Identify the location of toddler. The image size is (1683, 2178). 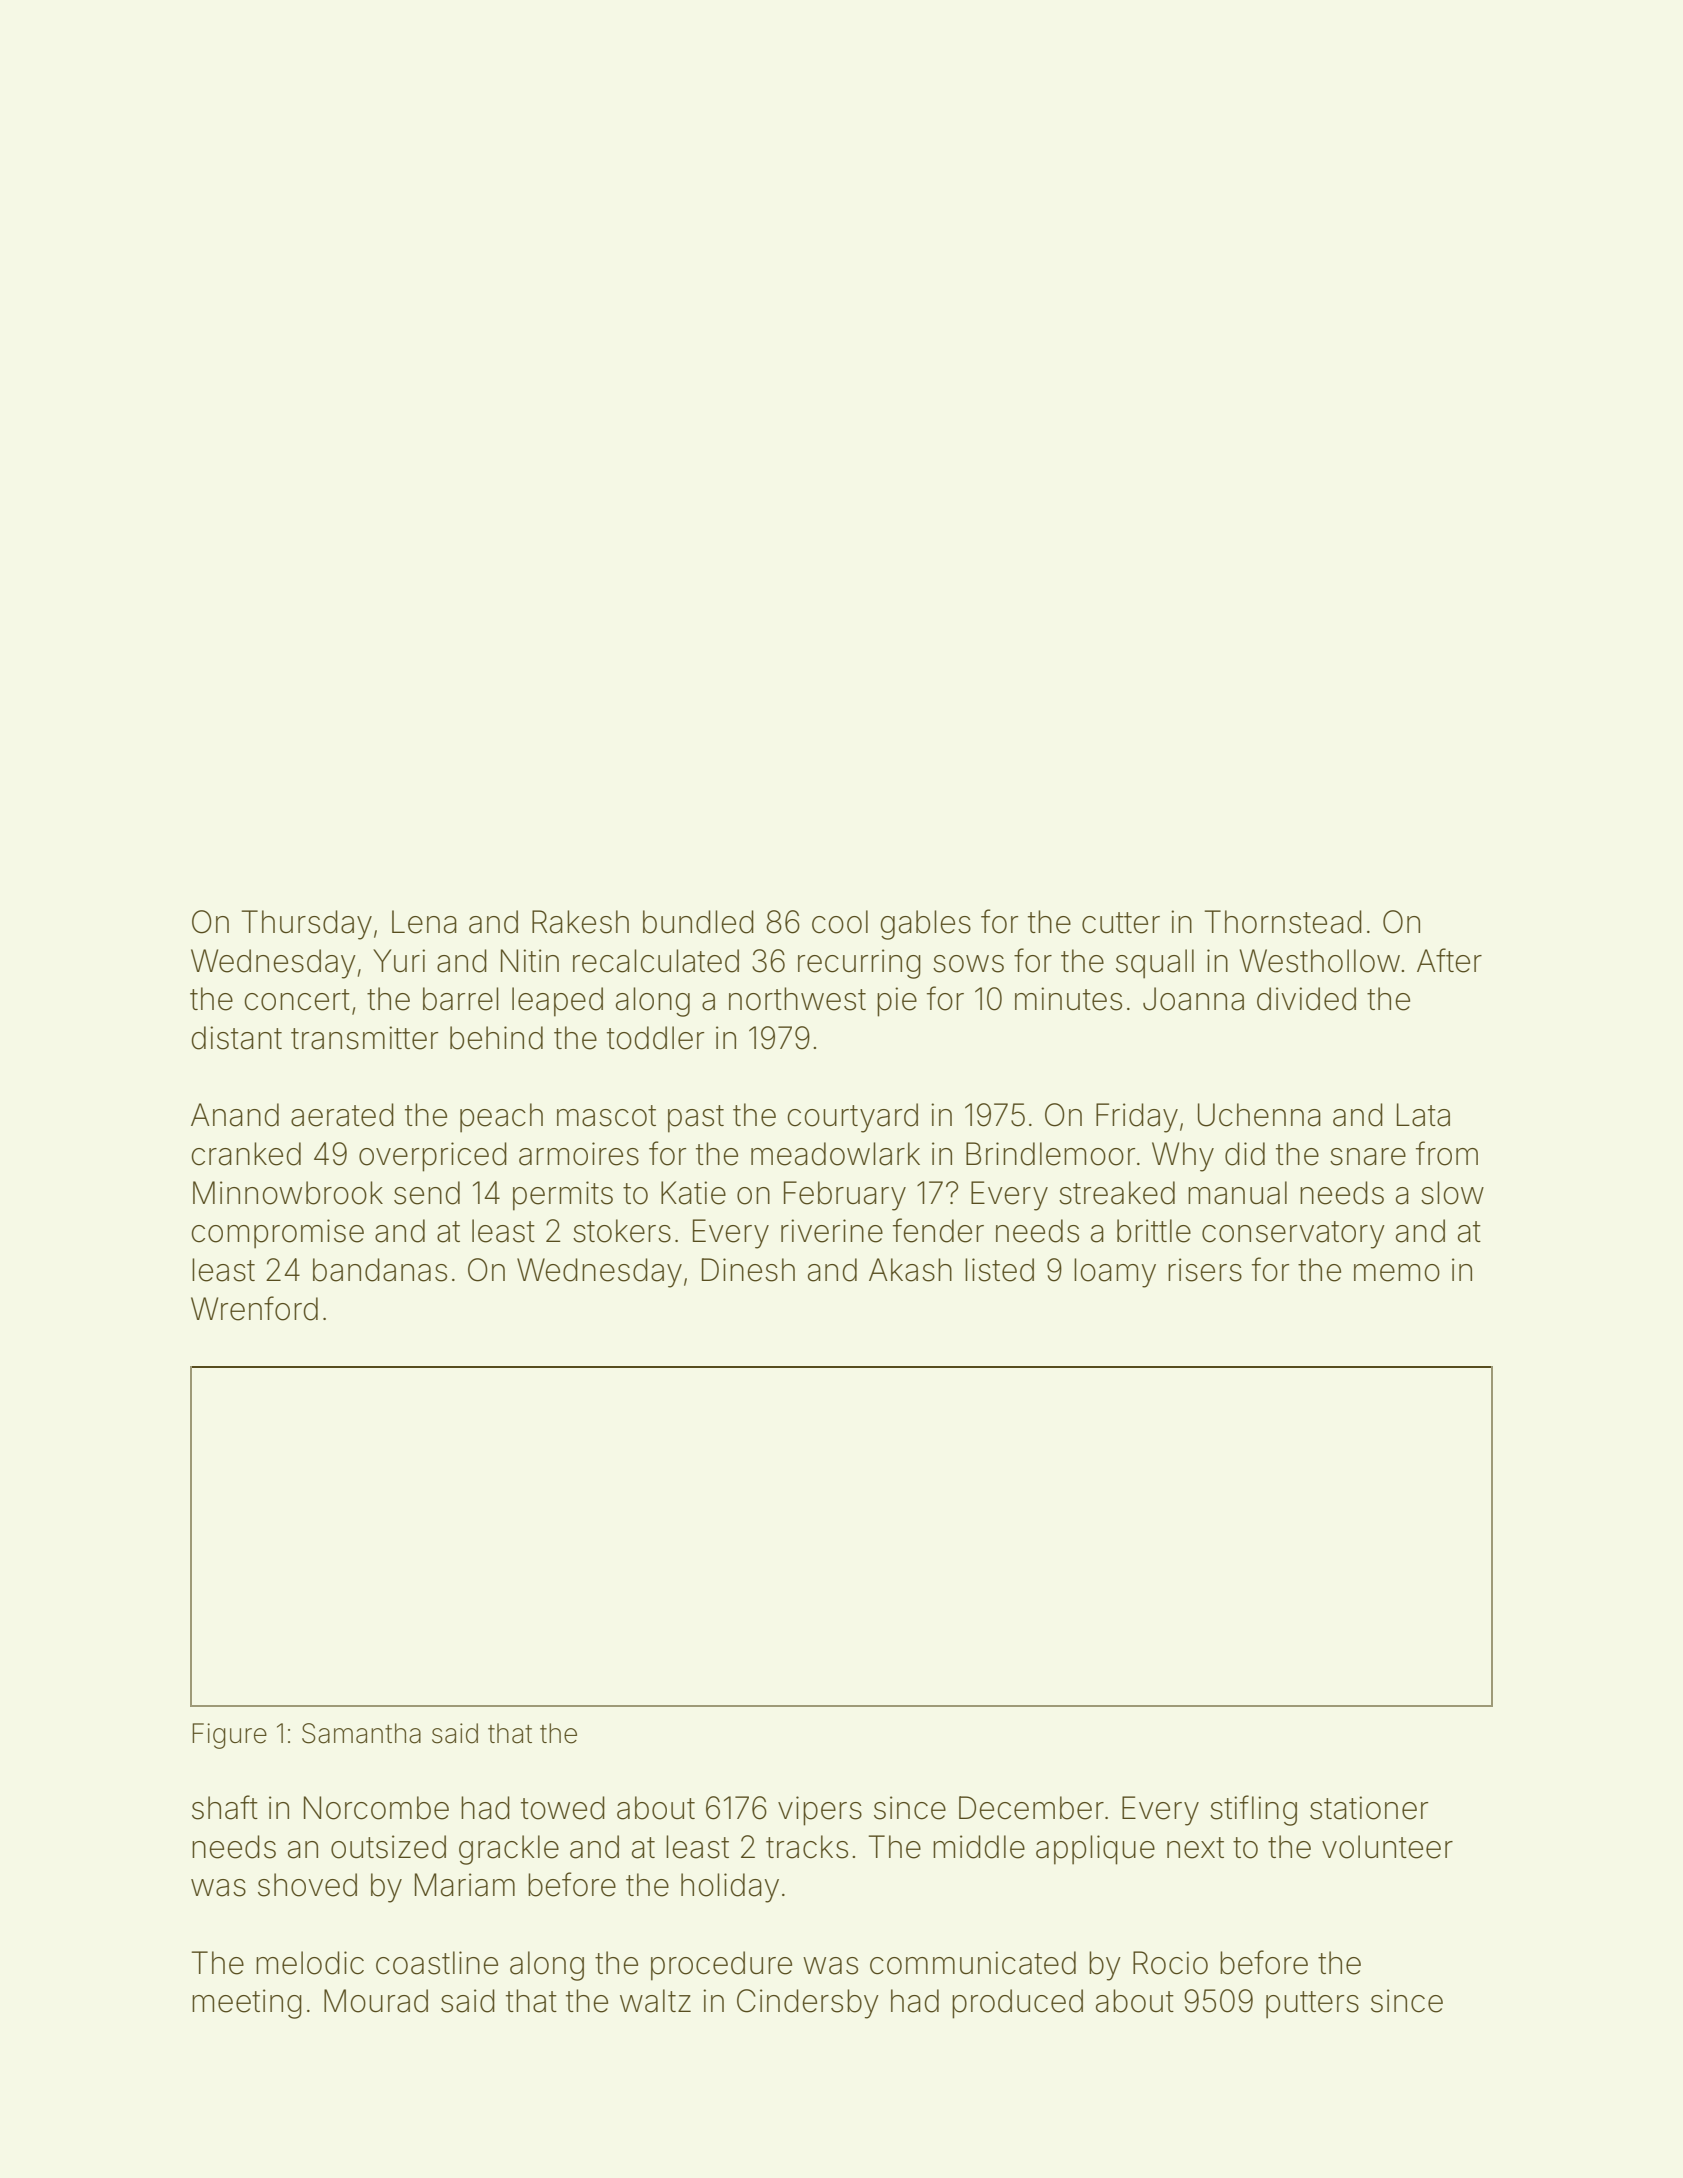
(655, 1038).
